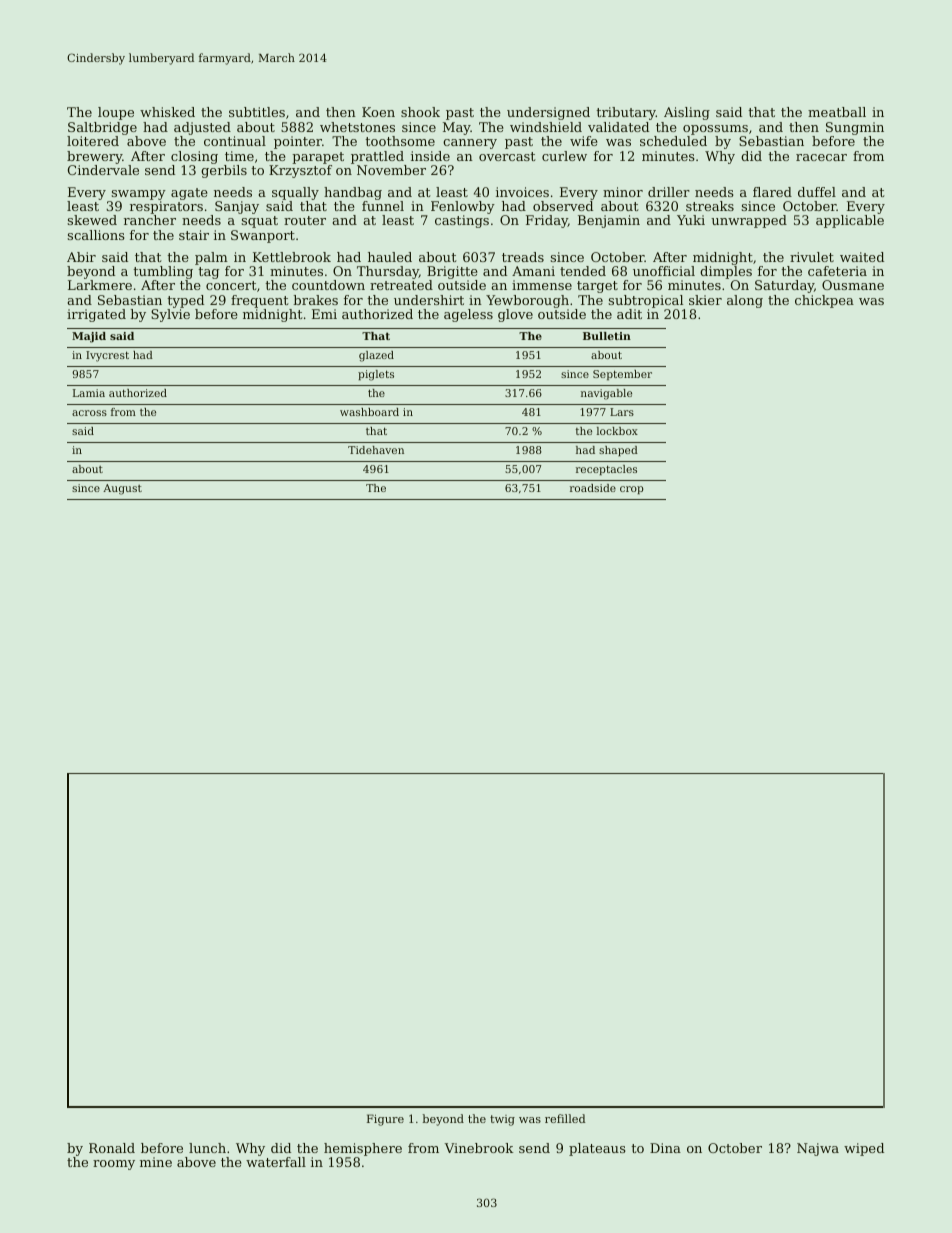 This screenshot has width=952, height=1233. What do you see at coordinates (377, 157) in the screenshot?
I see `prattled` at bounding box center [377, 157].
